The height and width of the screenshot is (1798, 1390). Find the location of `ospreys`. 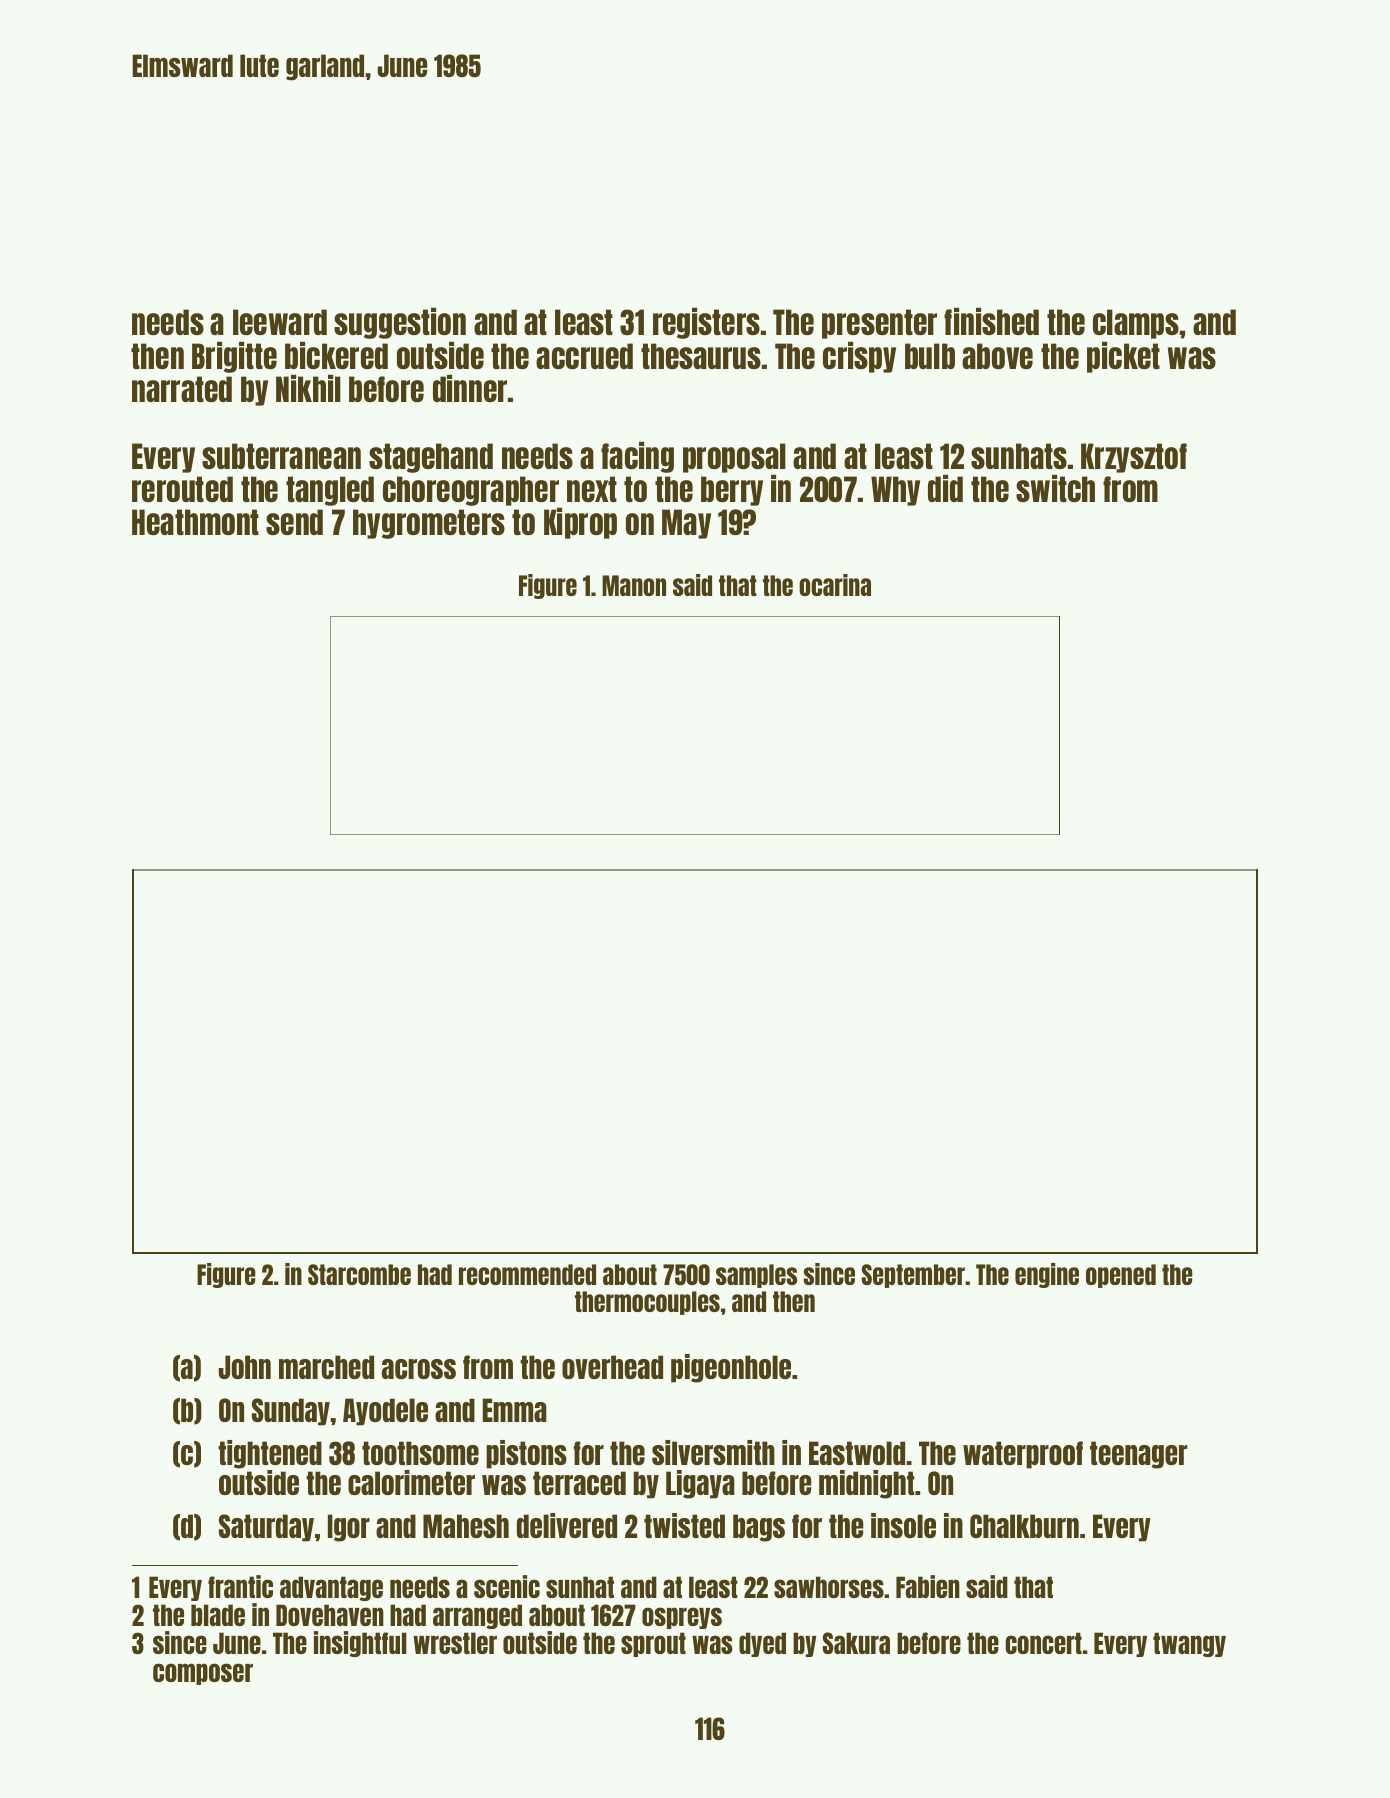

ospreys is located at coordinates (682, 1618).
